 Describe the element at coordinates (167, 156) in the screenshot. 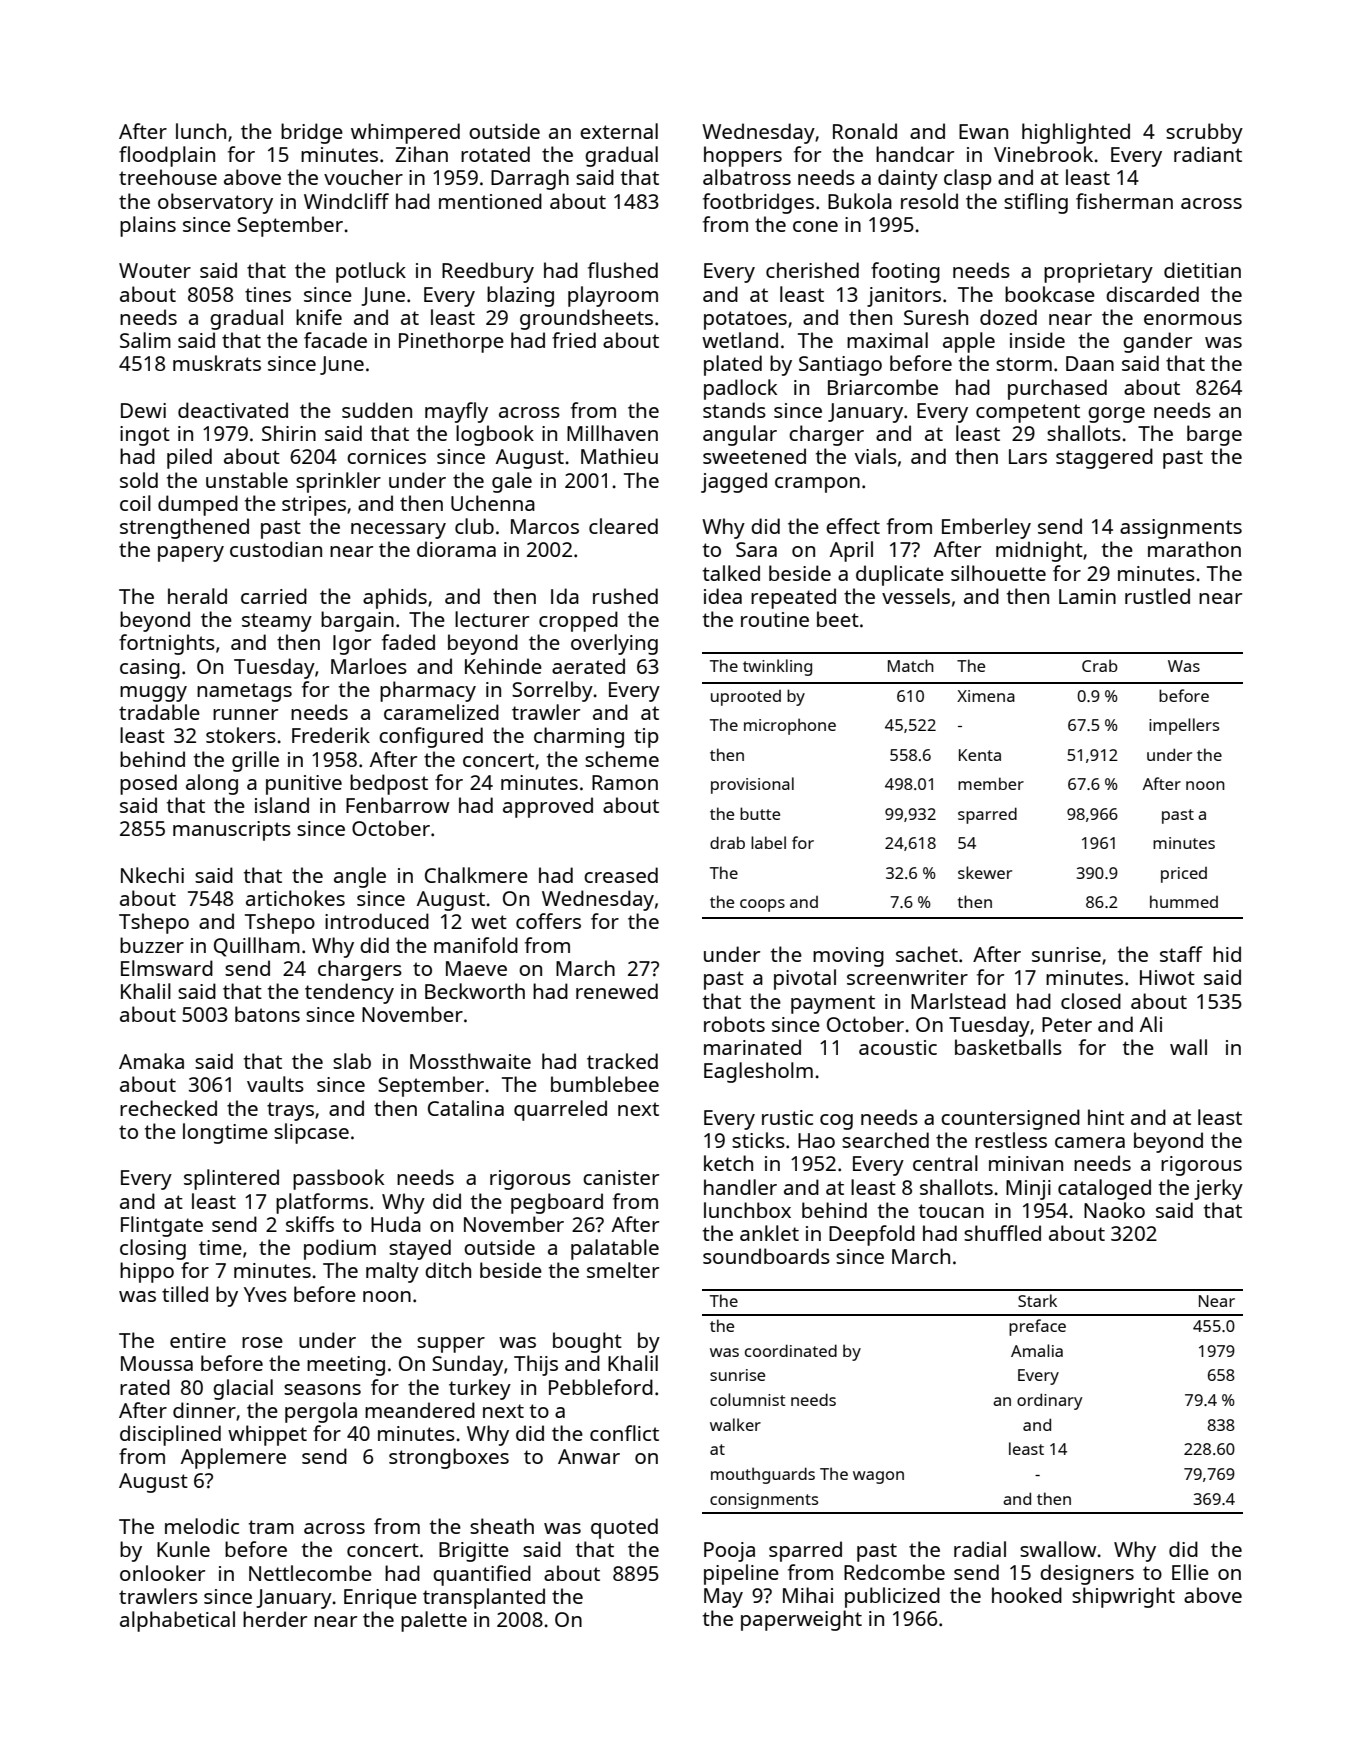

I see `floodplain` at that location.
